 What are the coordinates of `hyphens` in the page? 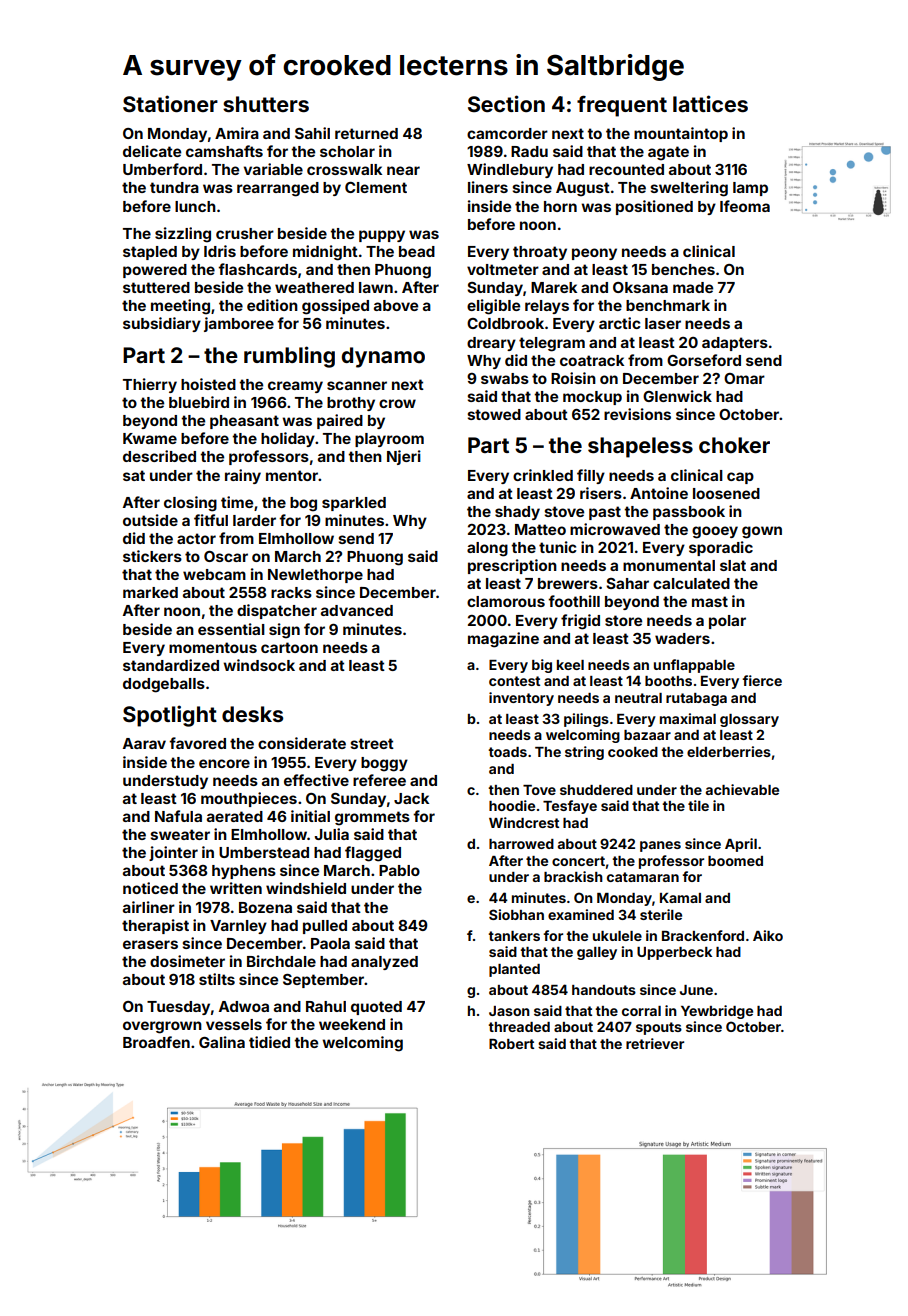 It's located at (244, 872).
